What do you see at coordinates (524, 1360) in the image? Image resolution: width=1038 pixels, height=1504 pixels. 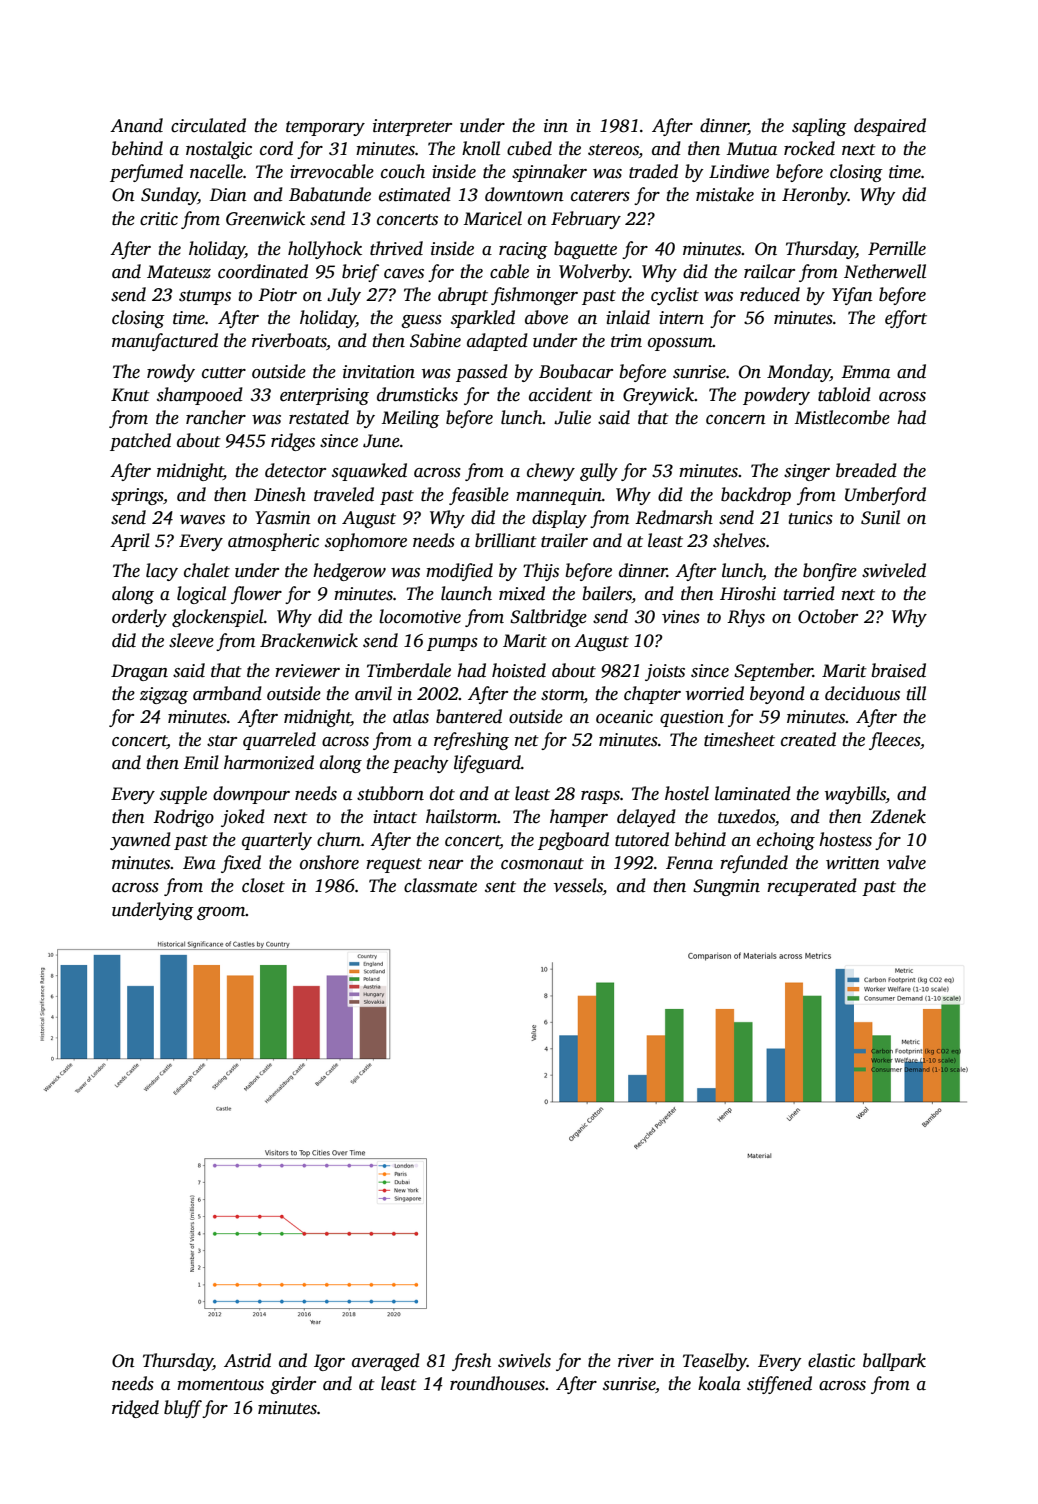 I see `swivels` at bounding box center [524, 1360].
